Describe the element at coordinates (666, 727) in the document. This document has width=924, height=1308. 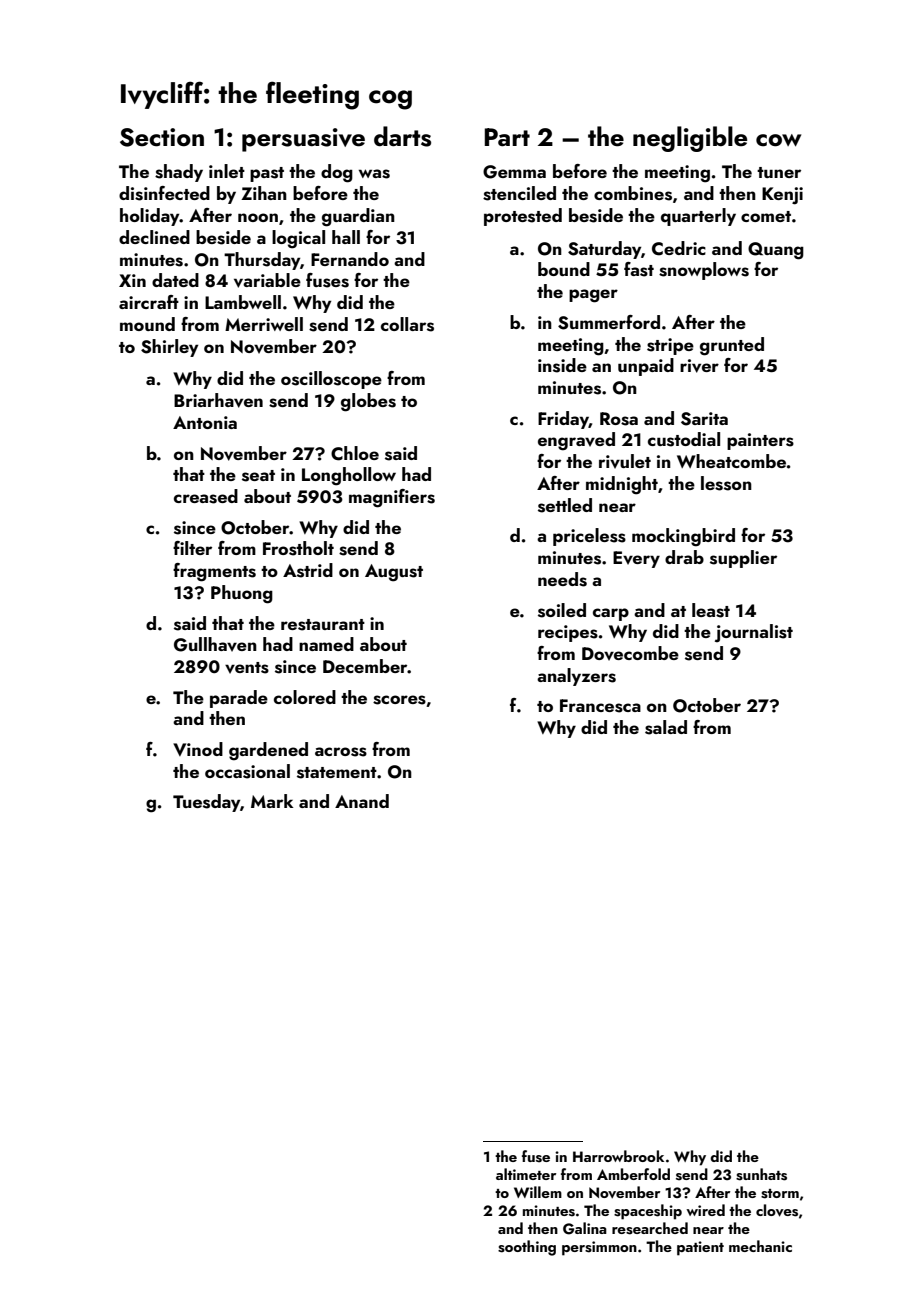
I see `salad` at that location.
